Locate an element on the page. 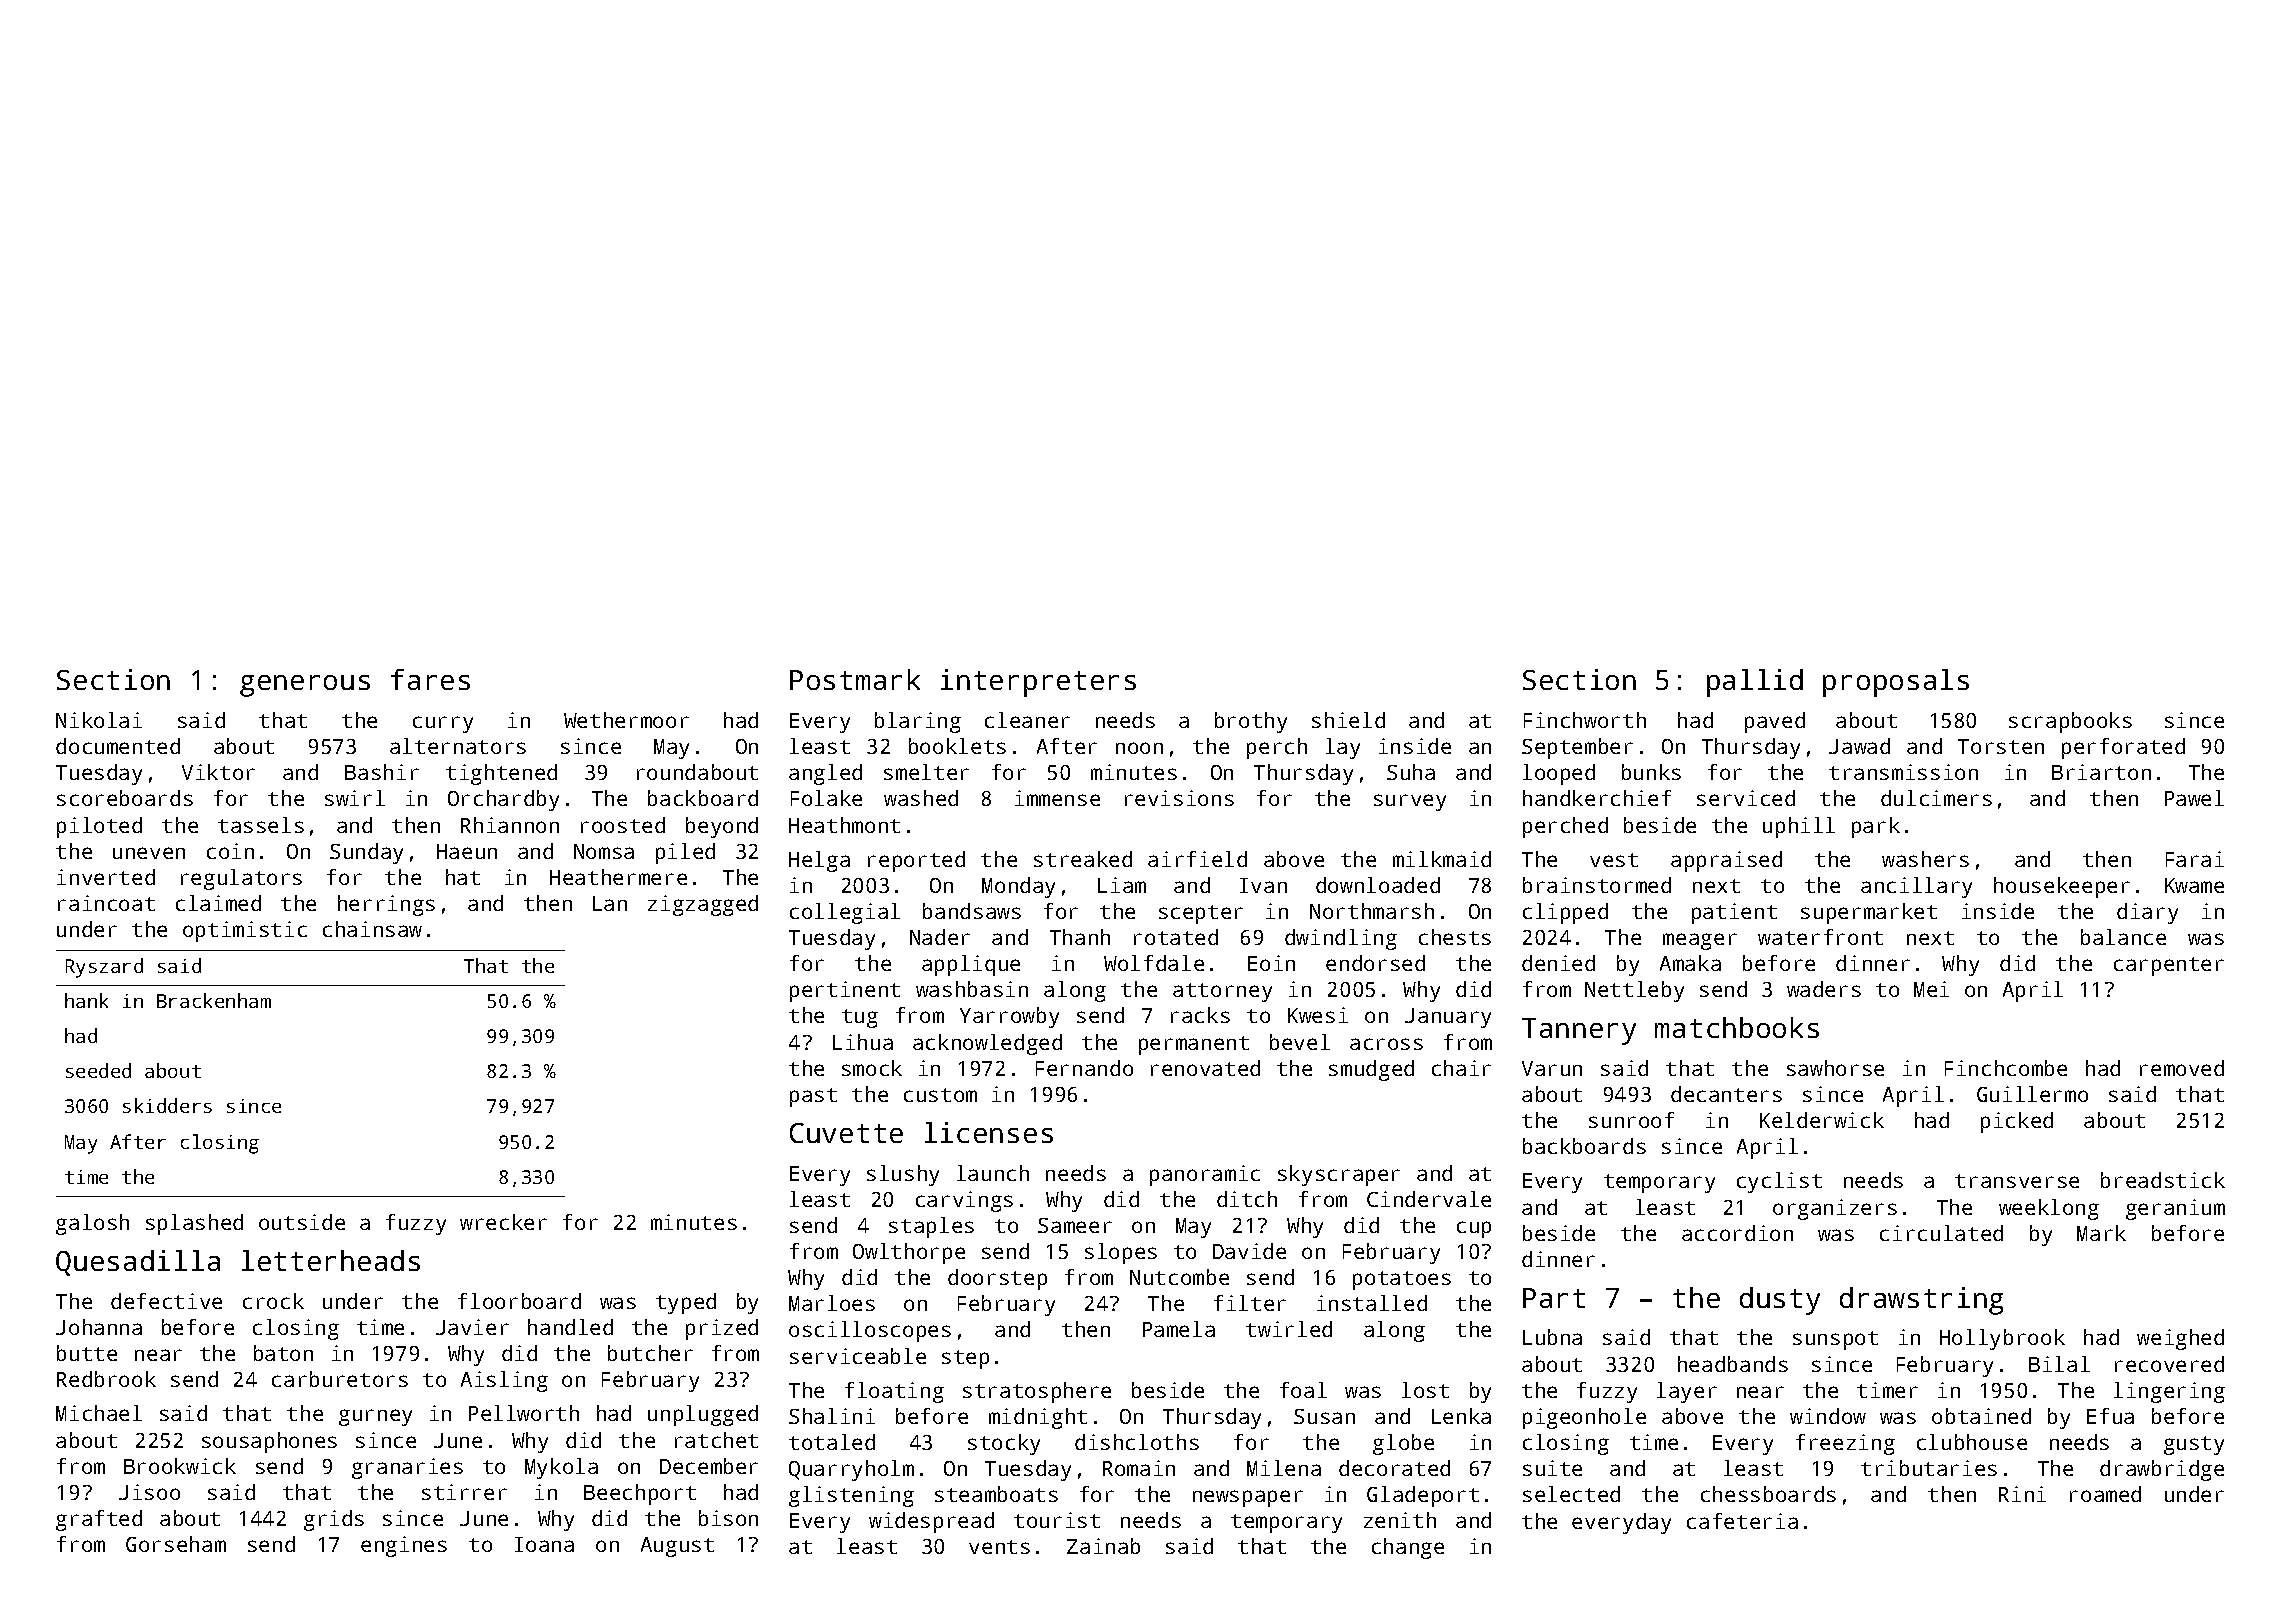 Image resolution: width=2282 pixels, height=1614 pixels. tassels is located at coordinates (261, 825).
